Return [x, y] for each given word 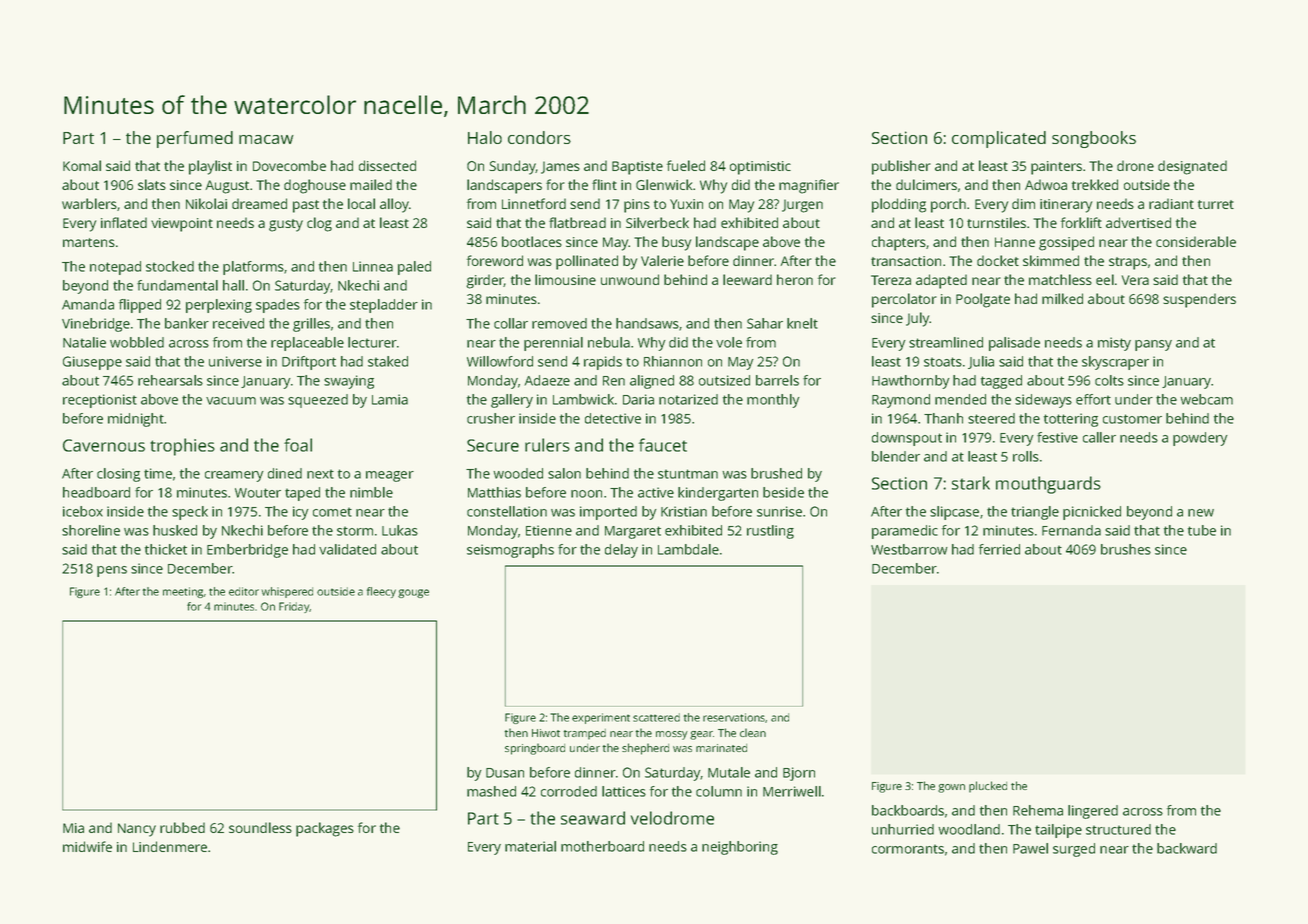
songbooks [1094, 139]
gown [951, 788]
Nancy [137, 830]
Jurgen [802, 206]
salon [564, 473]
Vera [1135, 280]
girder [485, 281]
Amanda [88, 304]
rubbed [182, 827]
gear [701, 735]
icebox [83, 511]
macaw [266, 139]
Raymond [901, 401]
